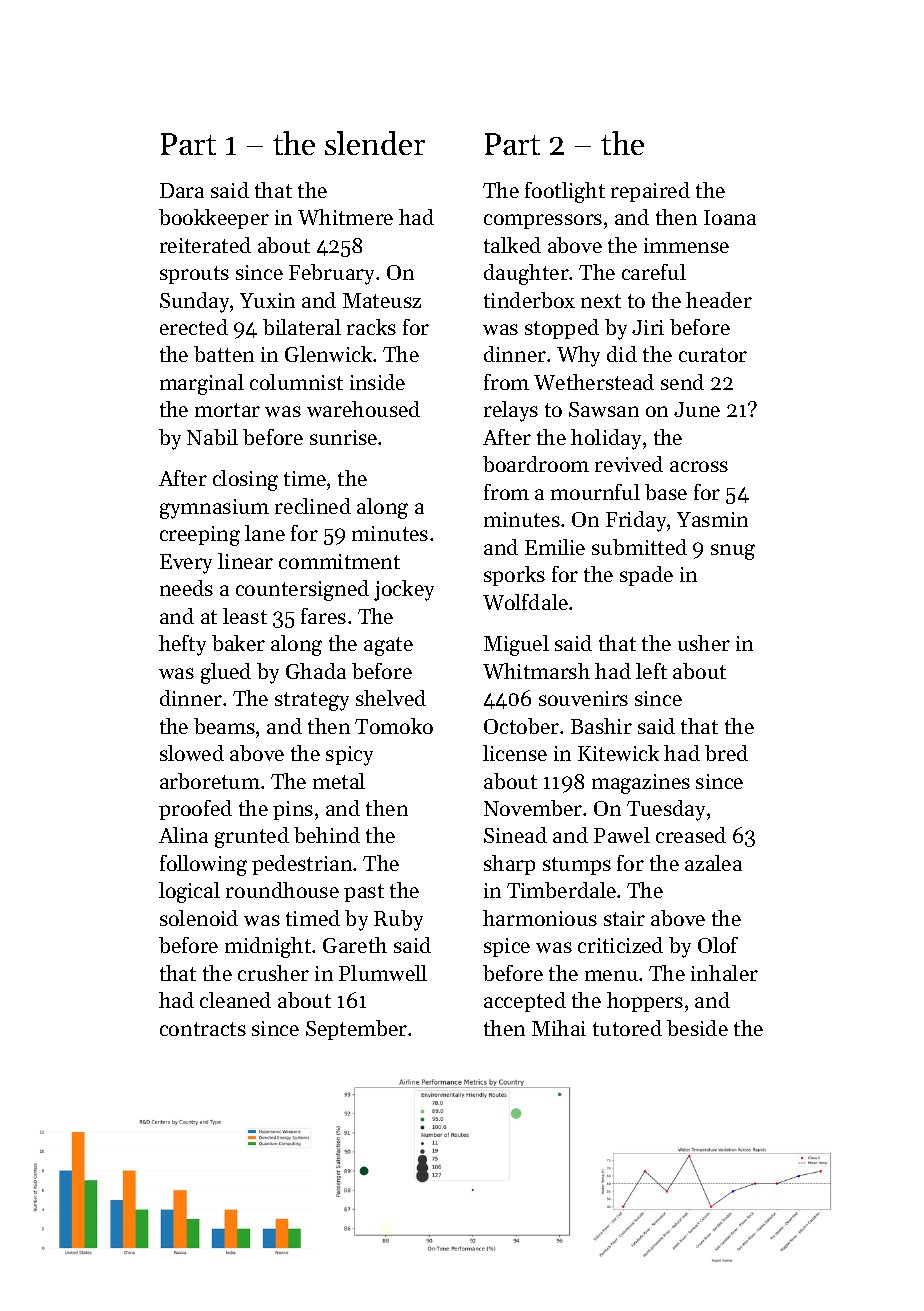 The height and width of the page is (1311, 924). I want to click on Sinead, so click(515, 835).
